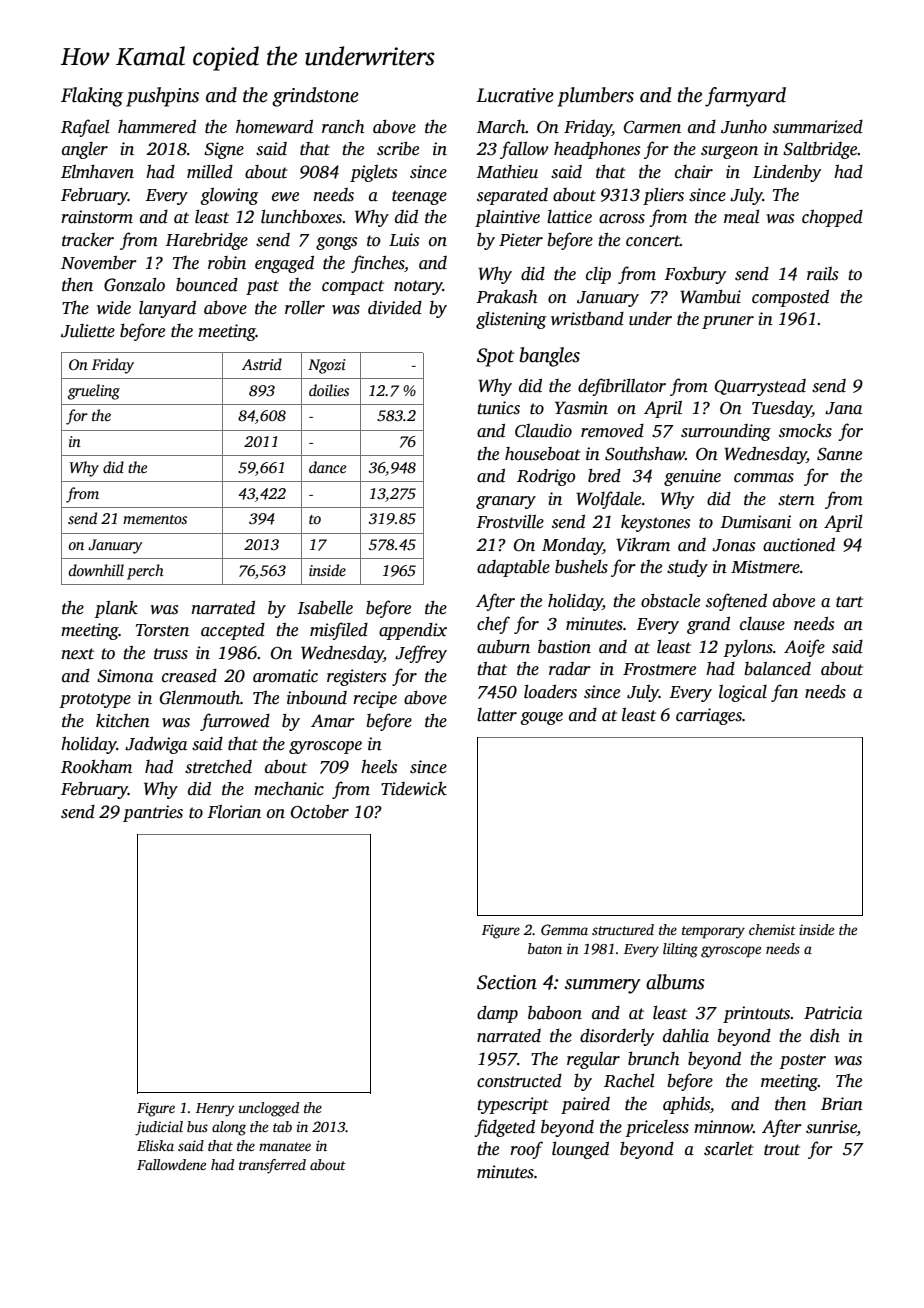 The image size is (924, 1308). Describe the element at coordinates (94, 392) in the screenshot. I see `grueling` at that location.
